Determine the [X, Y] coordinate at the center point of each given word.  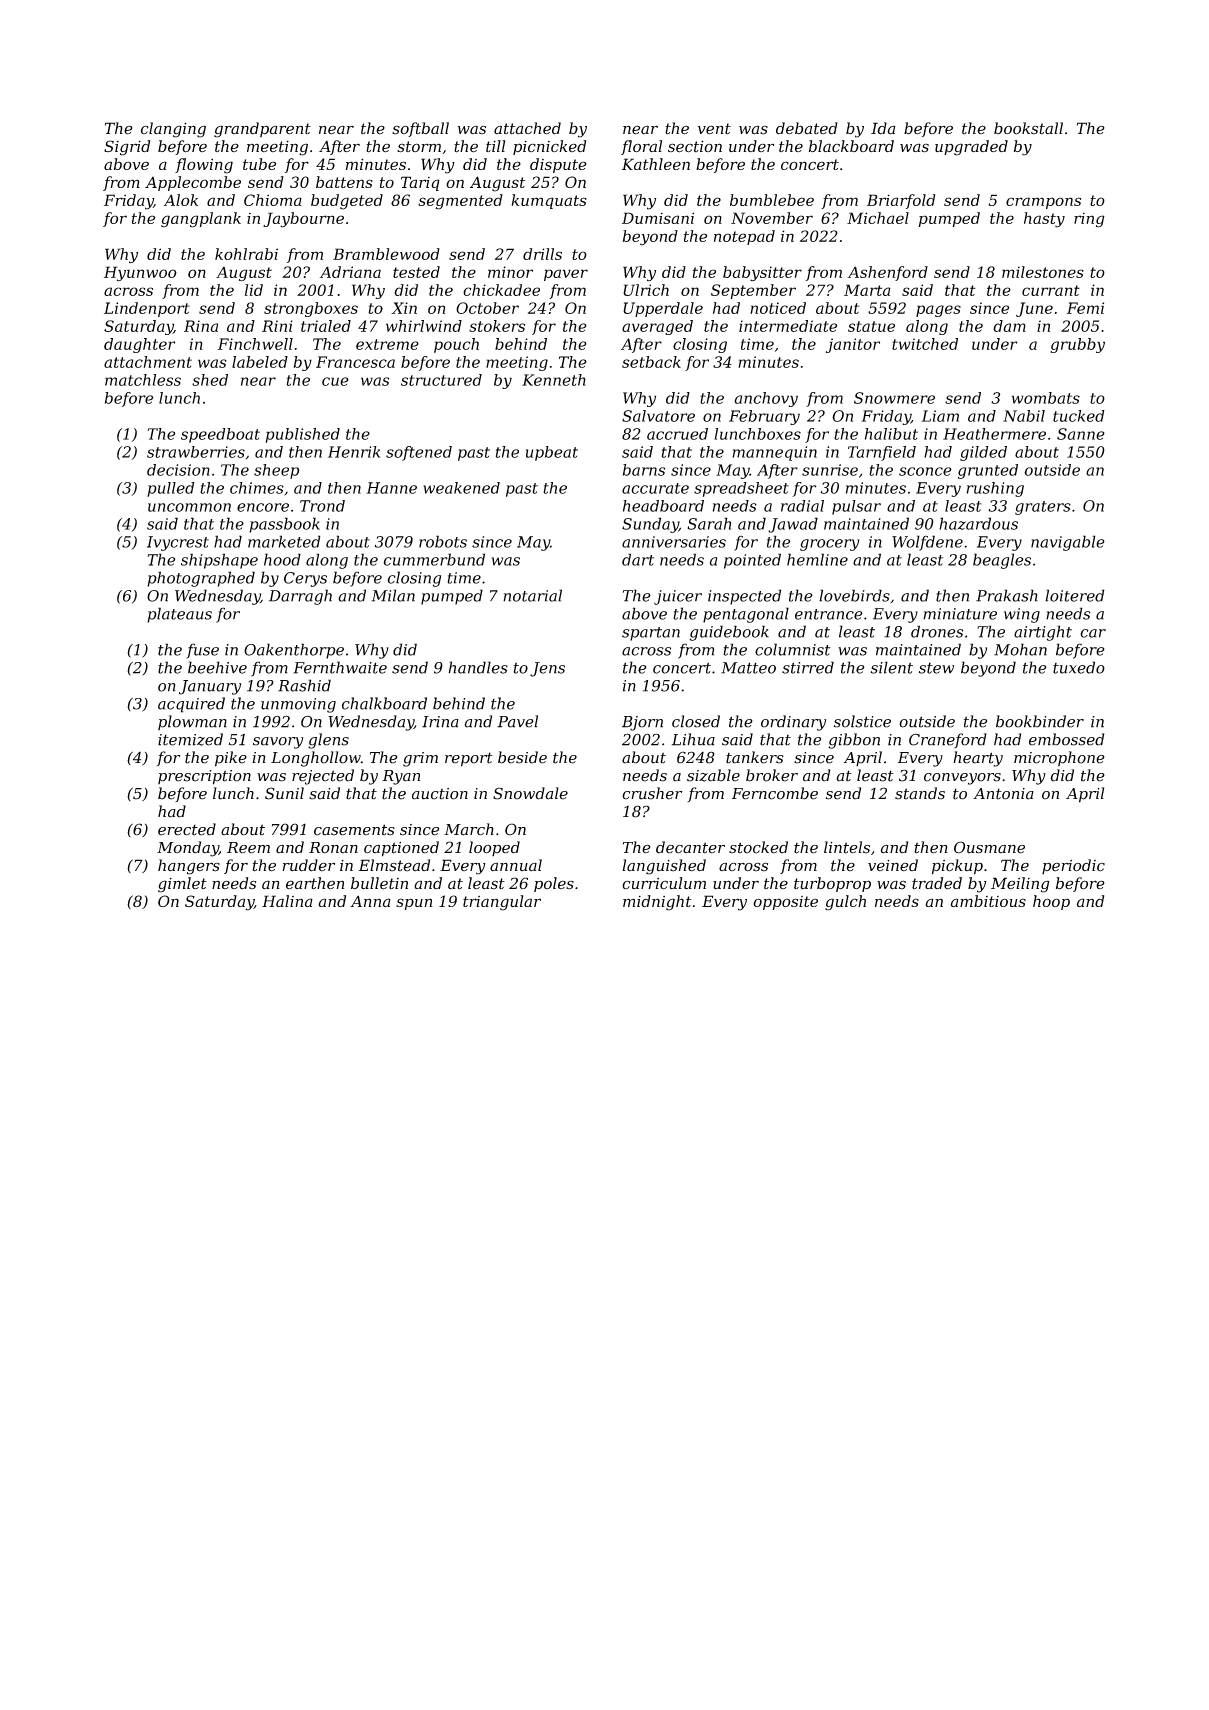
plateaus [179, 615]
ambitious [988, 901]
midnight [657, 903]
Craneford [948, 740]
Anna [370, 901]
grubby [1077, 345]
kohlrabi [246, 254]
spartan [651, 634]
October [487, 308]
